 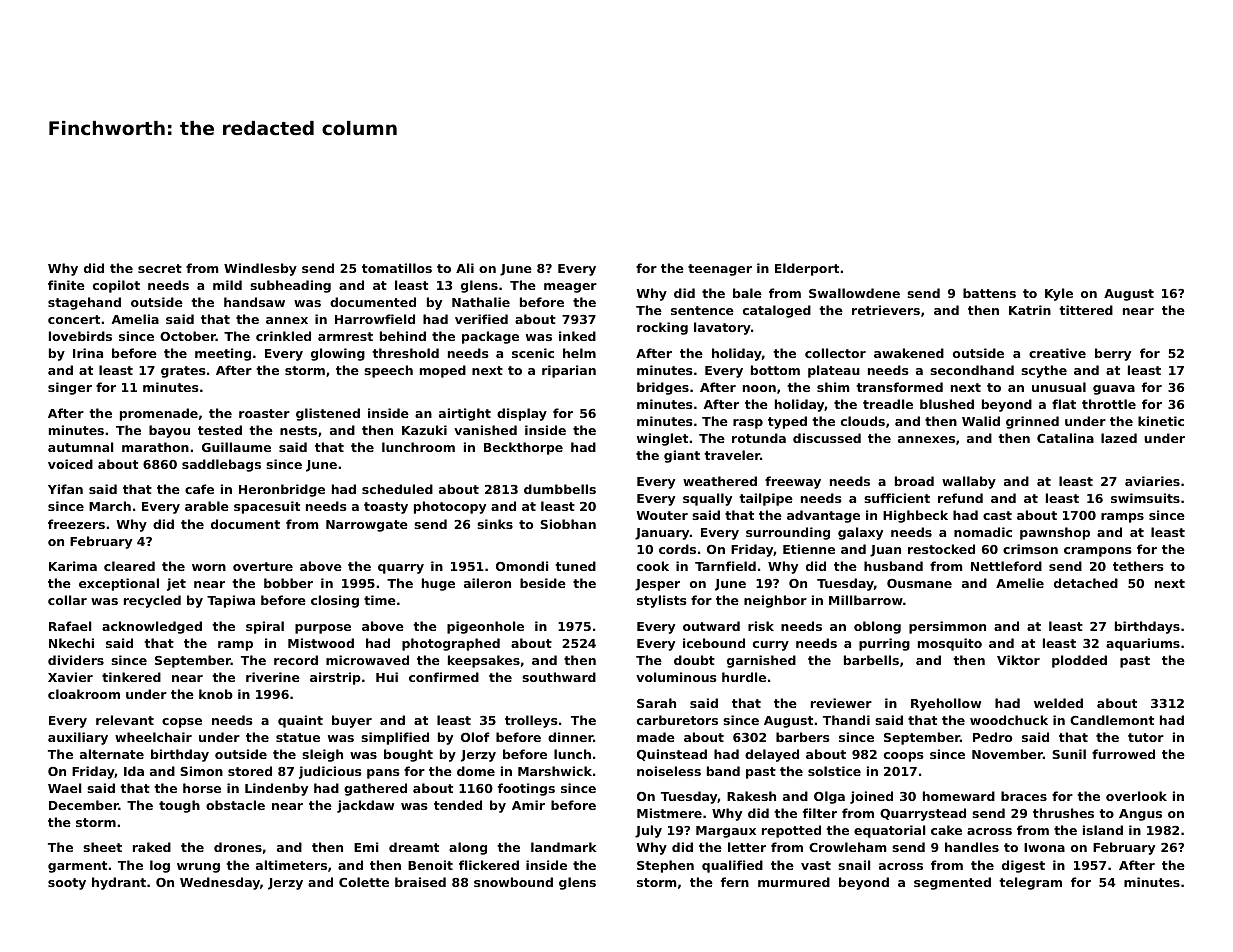 What do you see at coordinates (1020, 583) in the page?
I see `Amelie` at bounding box center [1020, 583].
